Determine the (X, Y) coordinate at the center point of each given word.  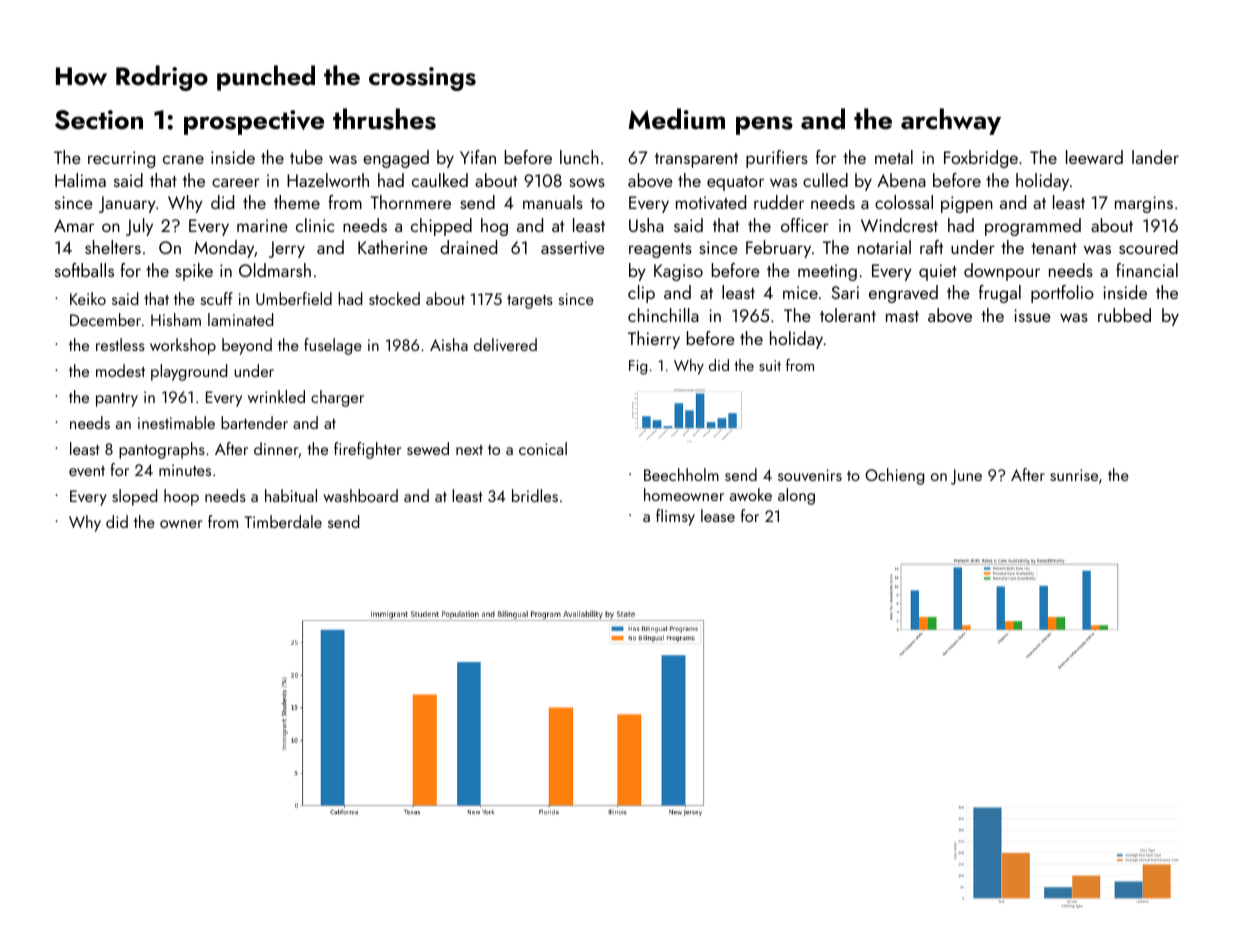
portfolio (1062, 294)
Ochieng (894, 476)
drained (468, 247)
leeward (1094, 157)
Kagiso (678, 272)
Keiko (88, 298)
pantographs (162, 450)
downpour (1002, 272)
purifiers (777, 159)
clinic (315, 225)
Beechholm (681, 474)
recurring (121, 159)
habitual (291, 495)
